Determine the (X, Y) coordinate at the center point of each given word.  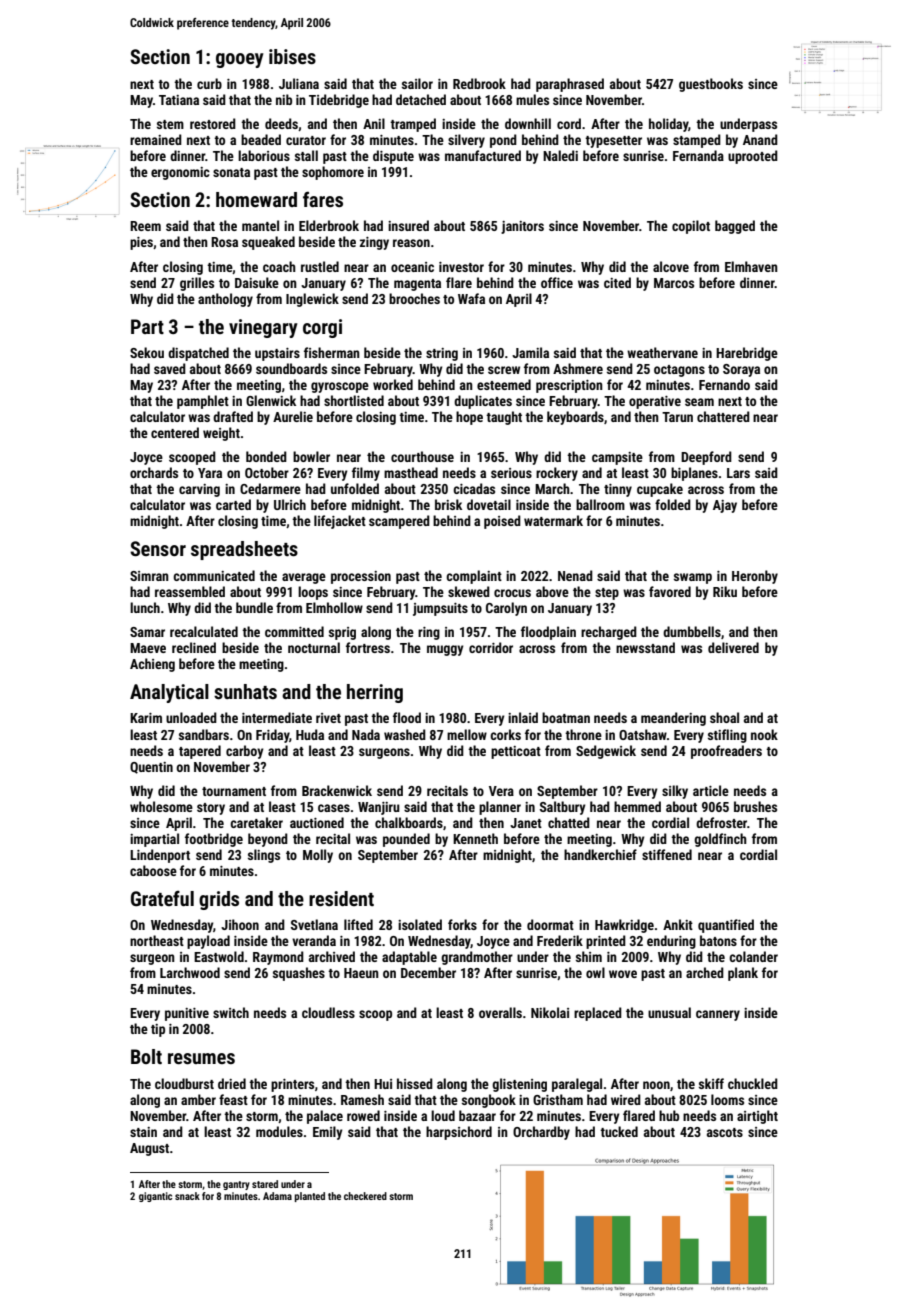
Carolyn (506, 609)
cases (334, 808)
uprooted (753, 157)
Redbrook (479, 83)
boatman (566, 717)
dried (232, 1083)
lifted (358, 924)
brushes (755, 806)
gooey (240, 60)
